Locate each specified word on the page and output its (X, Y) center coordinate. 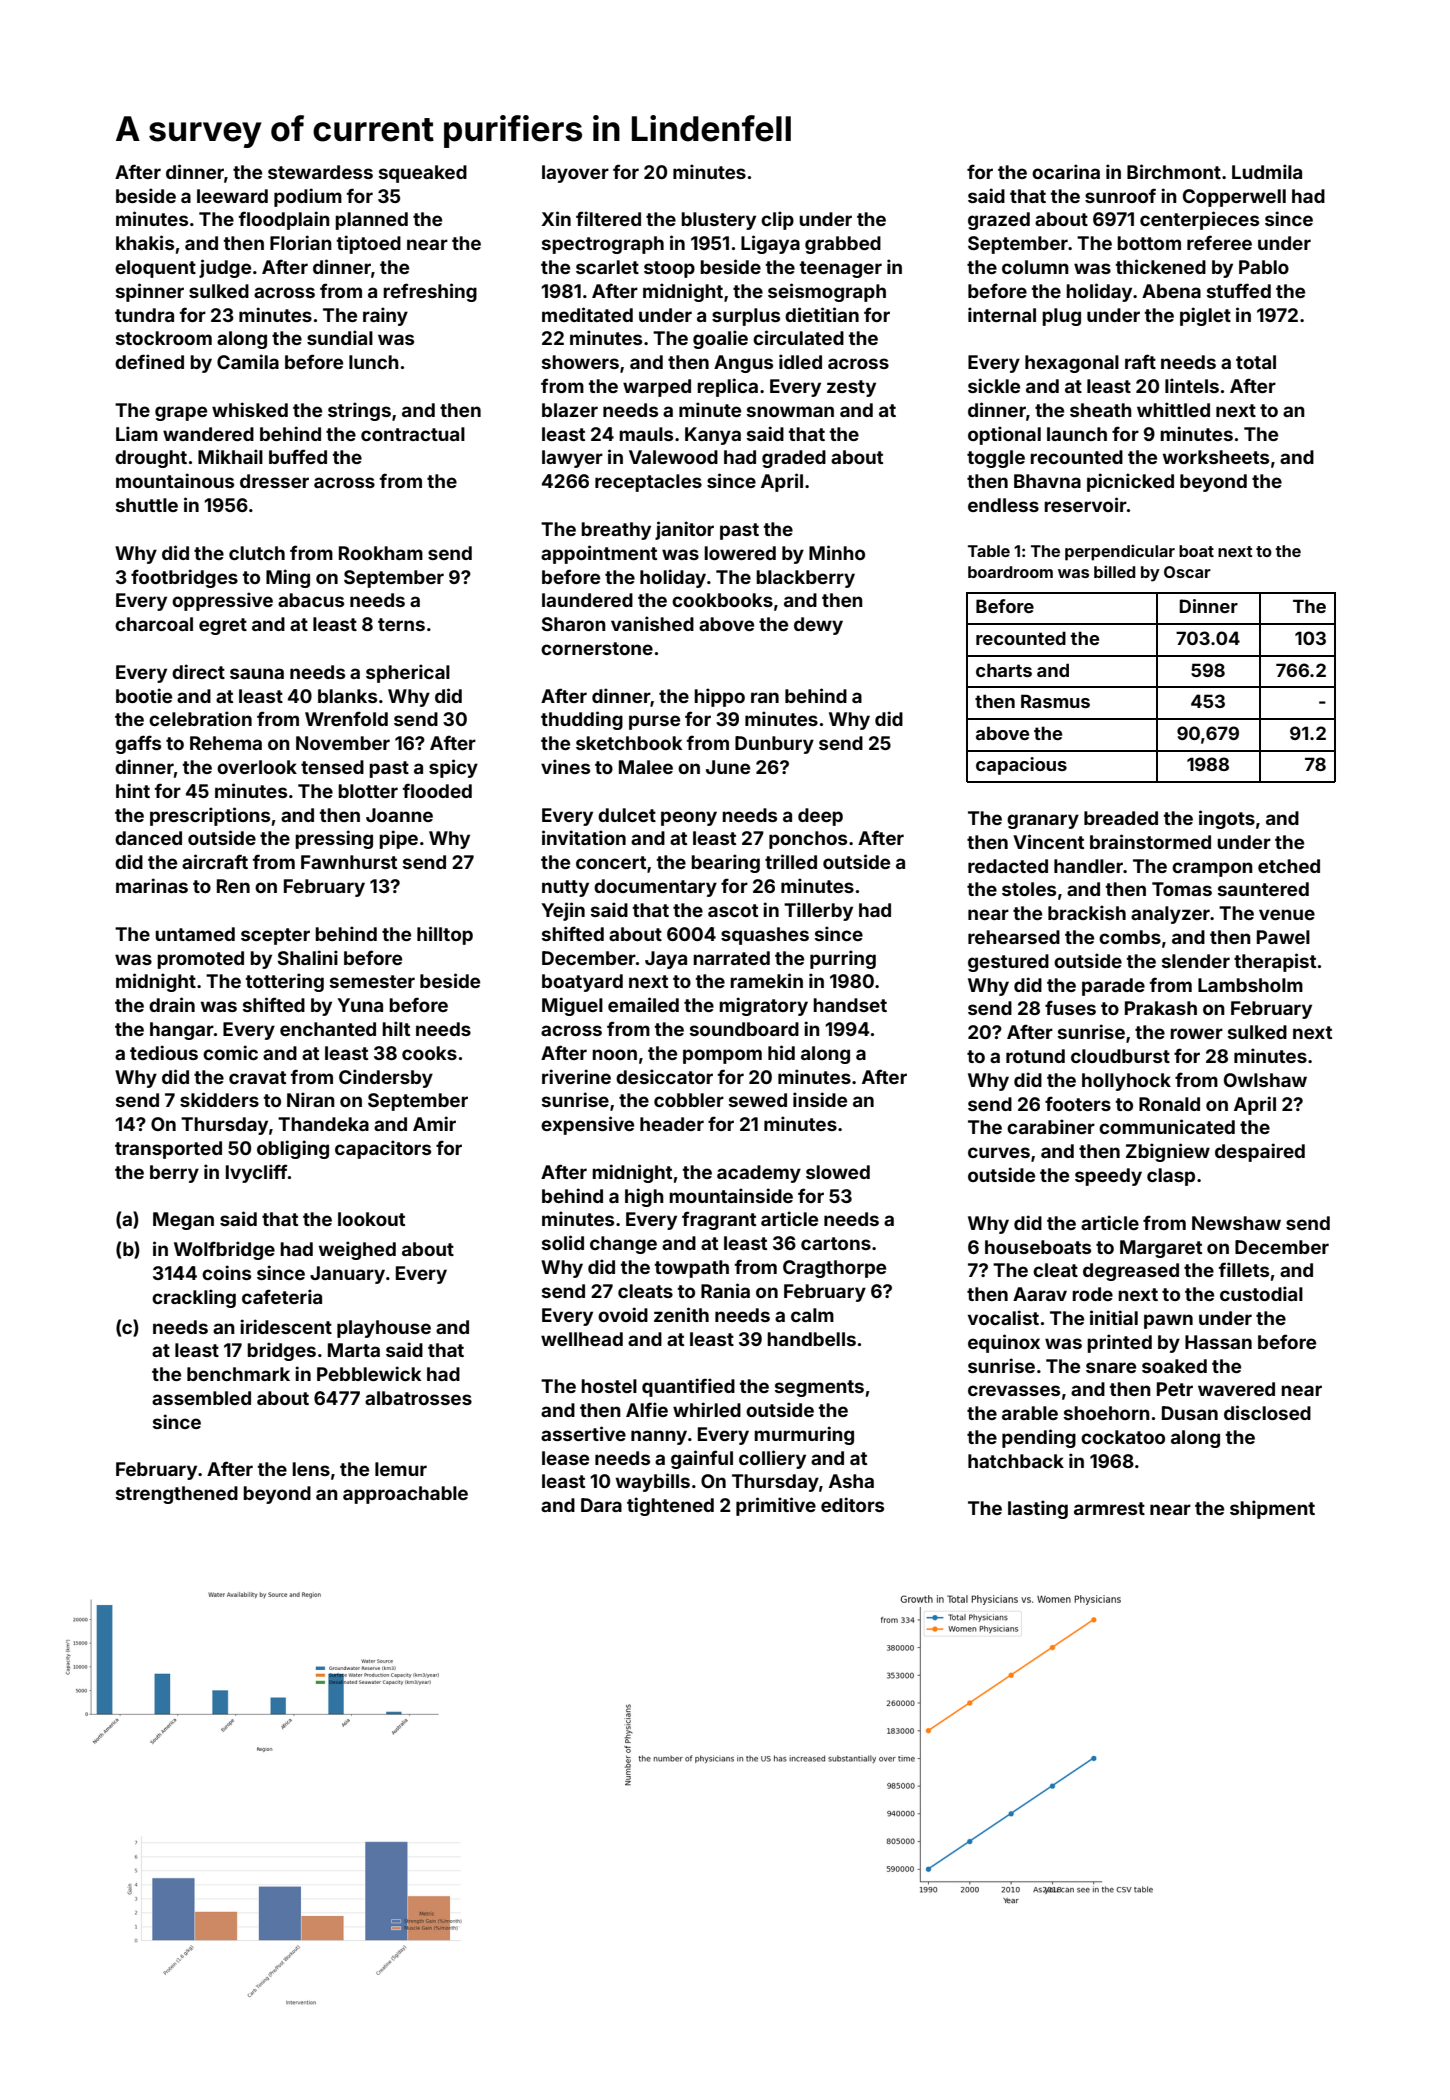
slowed (838, 1172)
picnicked (1130, 482)
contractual (413, 434)
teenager (841, 269)
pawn (1168, 1321)
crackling (194, 1298)
